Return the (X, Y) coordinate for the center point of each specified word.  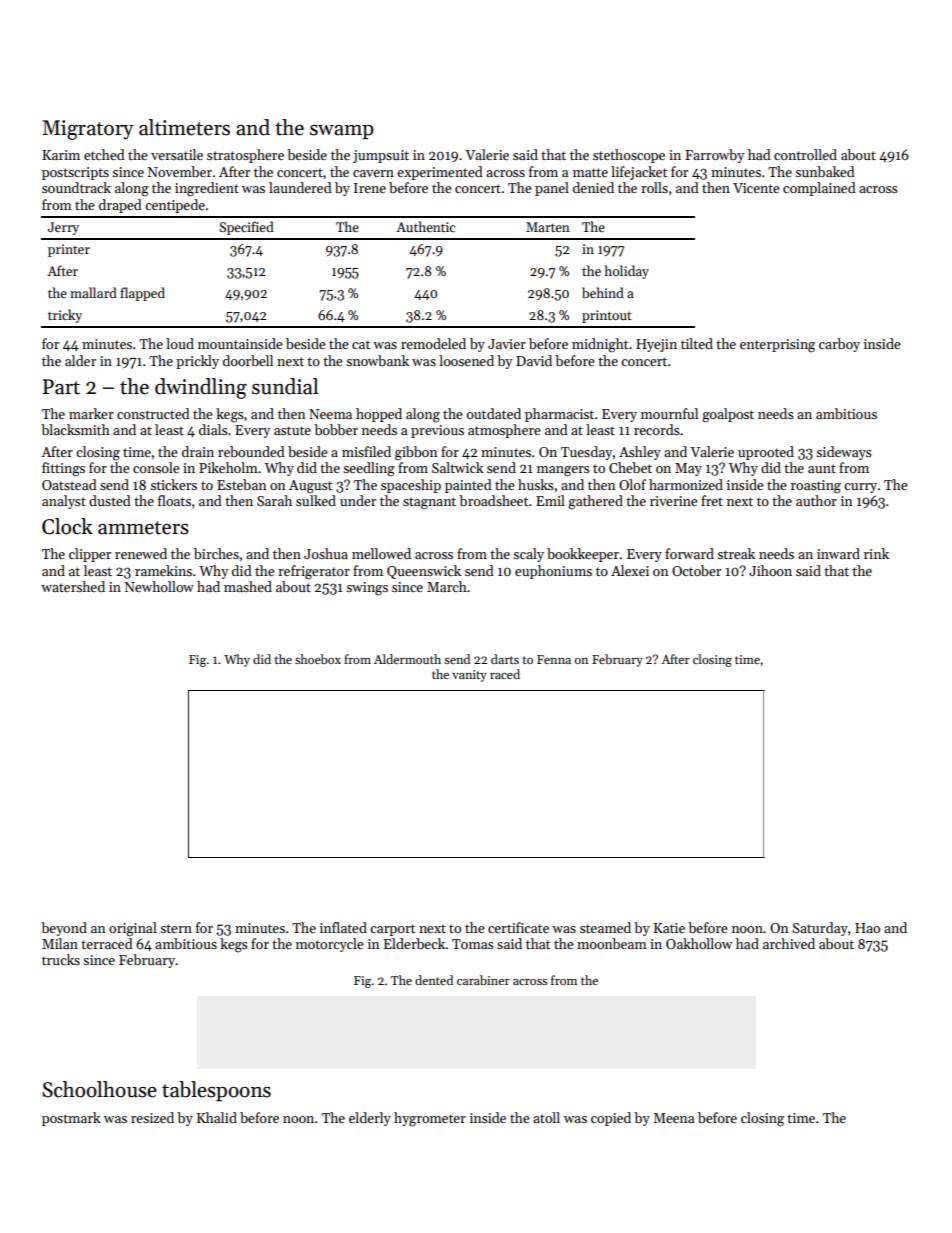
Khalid (217, 1117)
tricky (65, 316)
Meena (673, 1118)
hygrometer (430, 1119)
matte (590, 172)
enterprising (777, 346)
